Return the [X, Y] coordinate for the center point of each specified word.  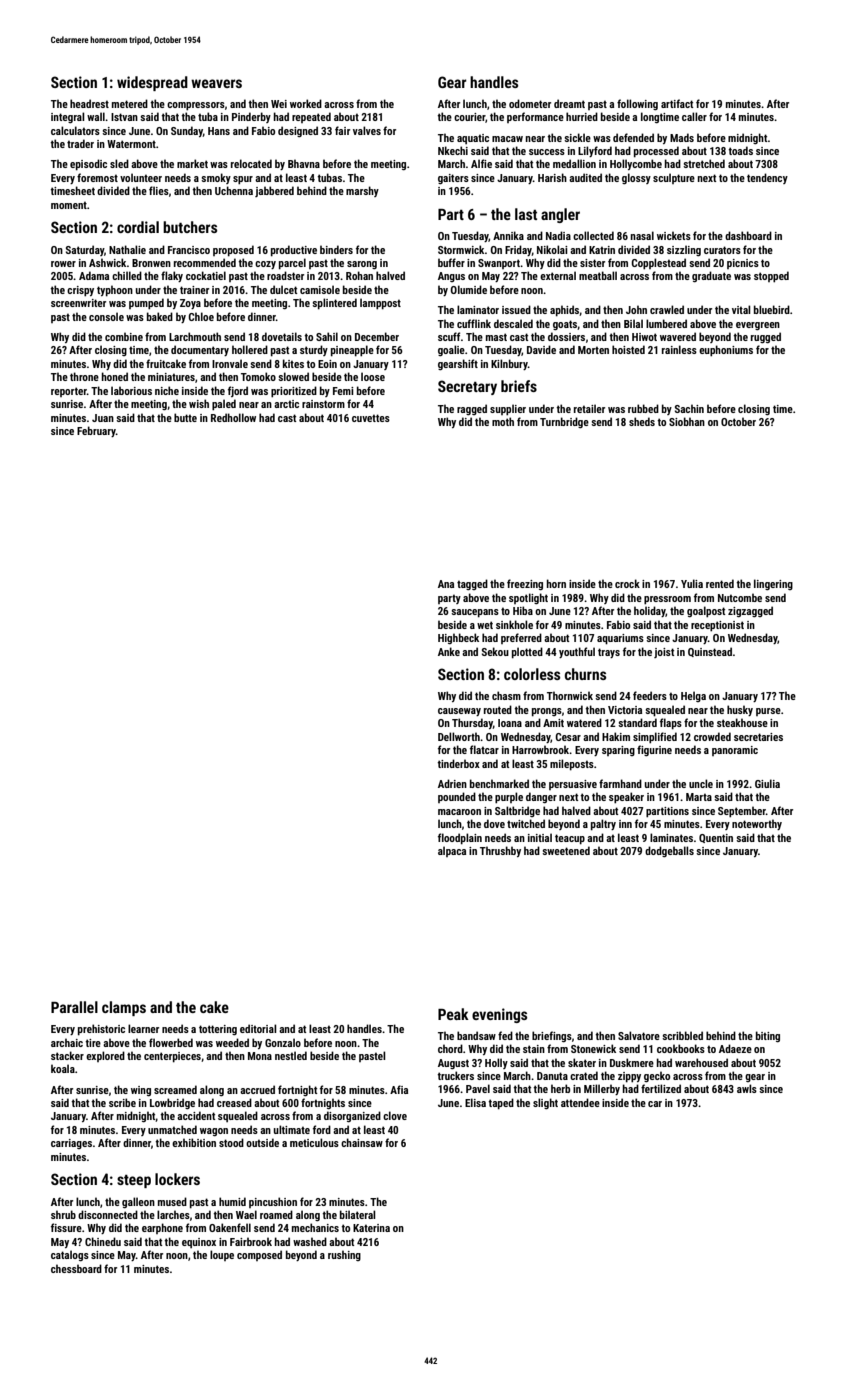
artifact [677, 103]
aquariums [620, 639]
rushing [344, 1255]
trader [80, 143]
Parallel [74, 1007]
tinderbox [458, 763]
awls [747, 1088]
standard [637, 722]
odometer [530, 103]
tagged [472, 584]
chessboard [76, 1268]
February [96, 431]
